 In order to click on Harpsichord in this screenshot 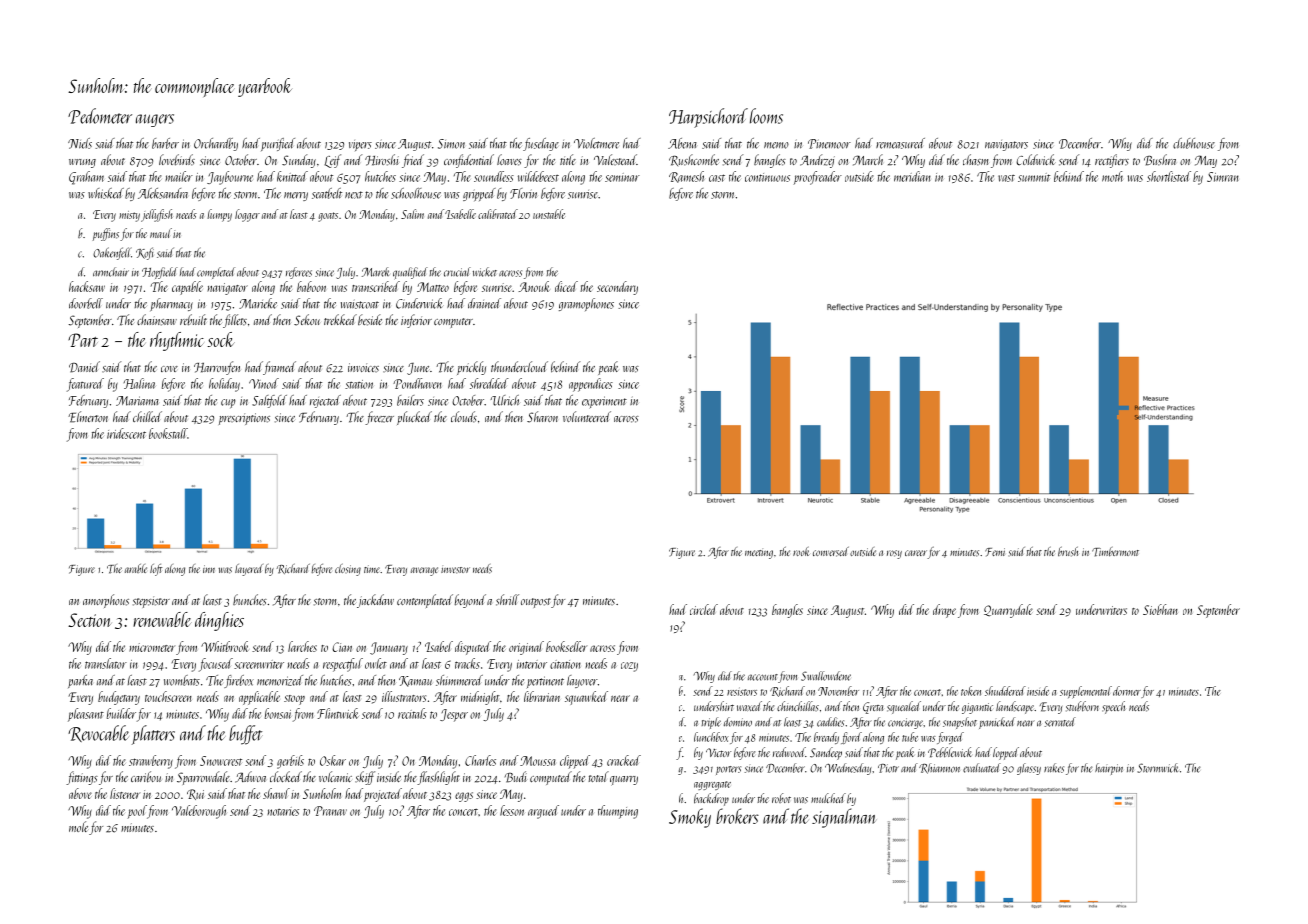, I will do `click(708, 118)`.
